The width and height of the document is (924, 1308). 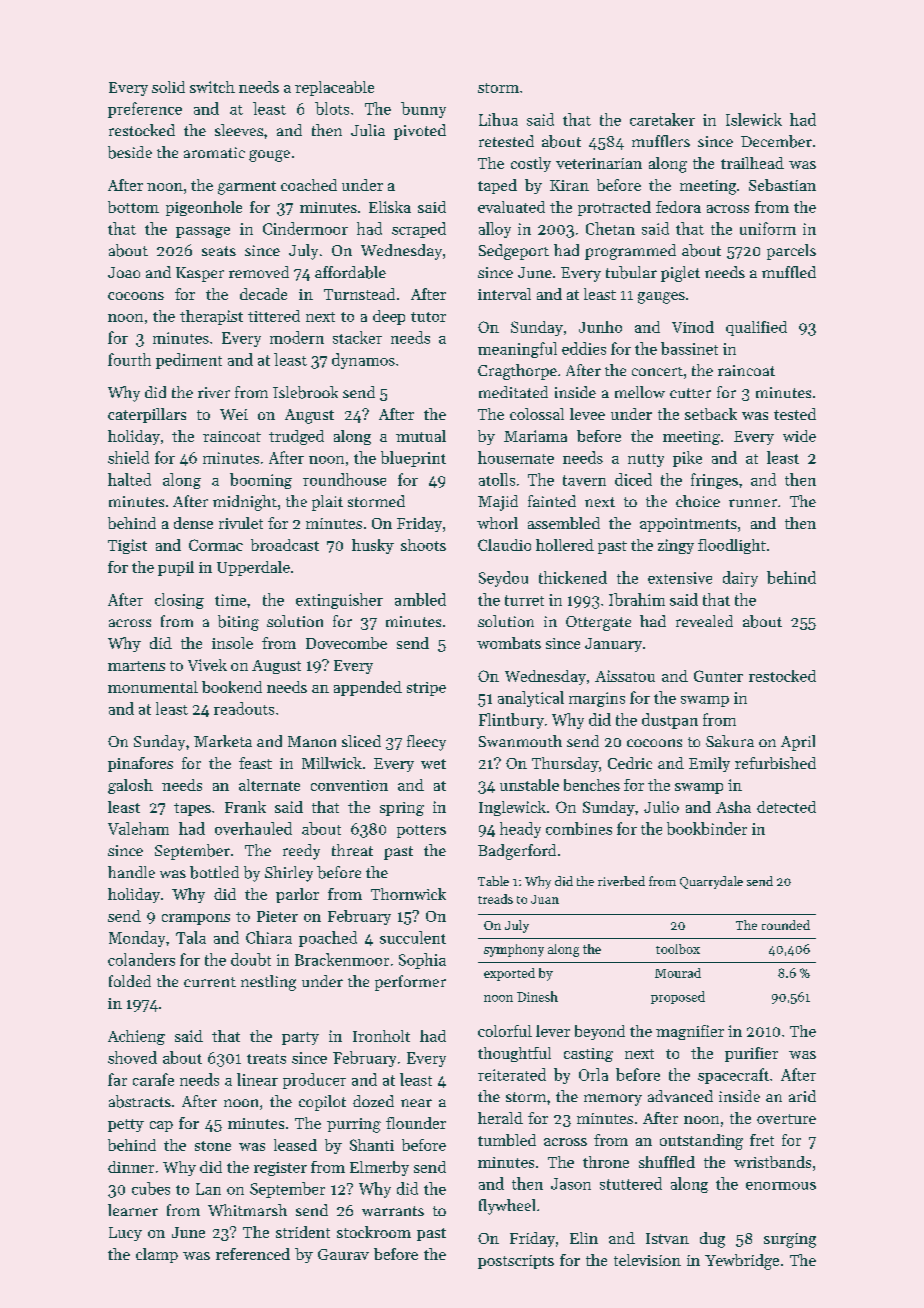 I want to click on Gunter, so click(x=718, y=676).
